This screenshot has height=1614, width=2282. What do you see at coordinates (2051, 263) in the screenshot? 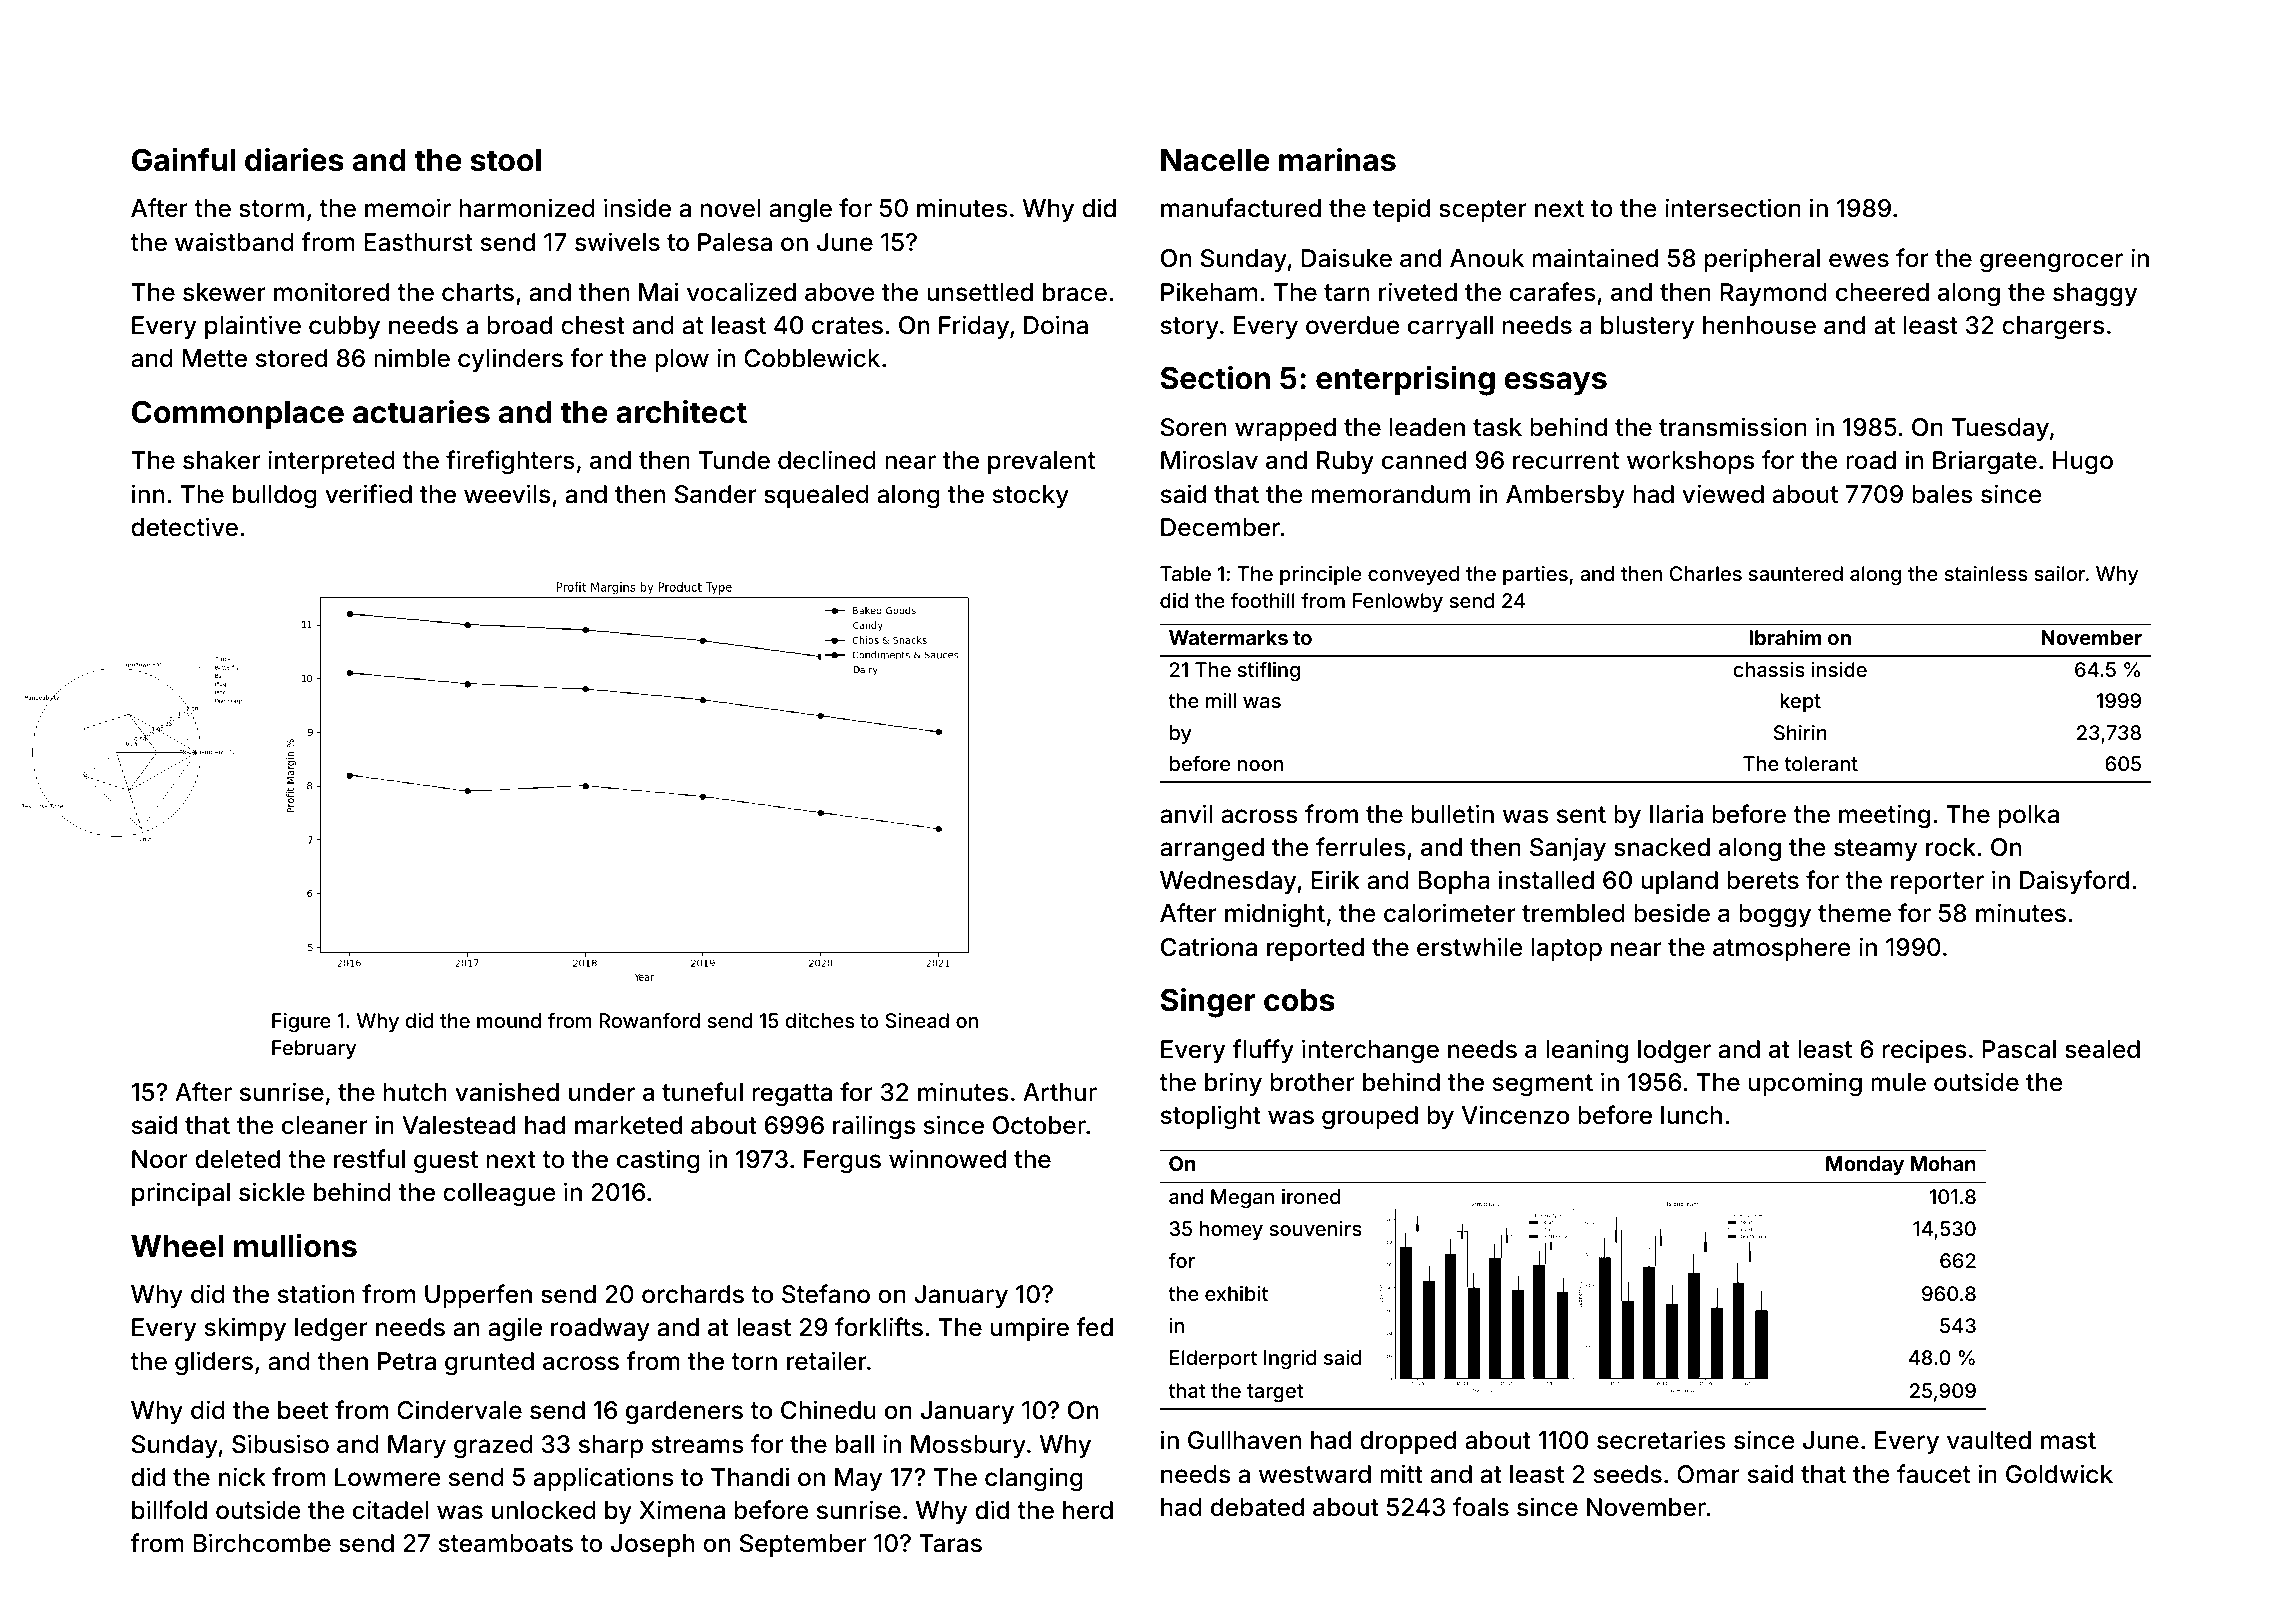
I see `greengrocer` at bounding box center [2051, 263].
